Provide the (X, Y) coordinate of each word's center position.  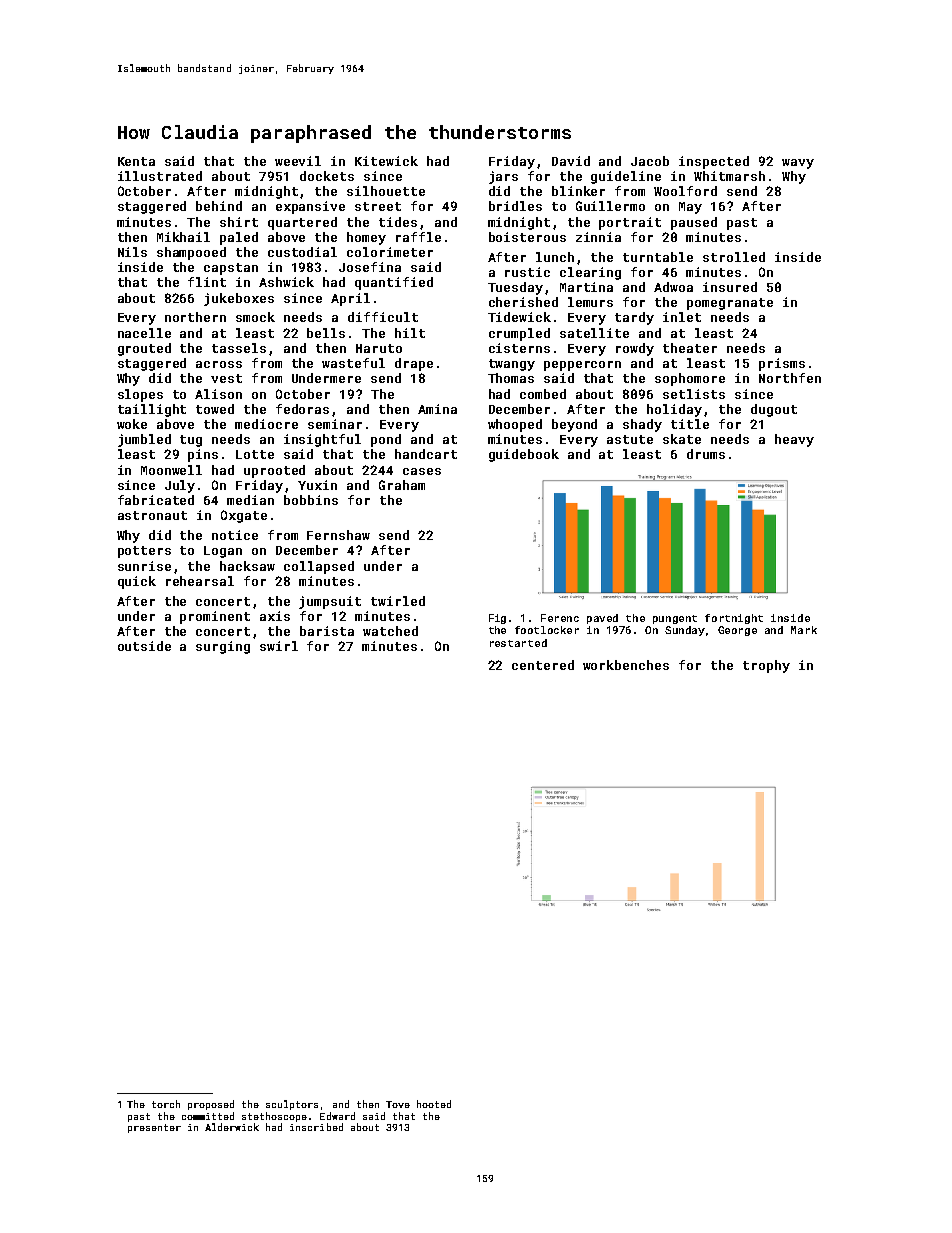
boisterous (527, 237)
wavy (798, 164)
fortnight (734, 619)
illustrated (160, 176)
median (250, 500)
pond (386, 440)
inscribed (316, 1127)
